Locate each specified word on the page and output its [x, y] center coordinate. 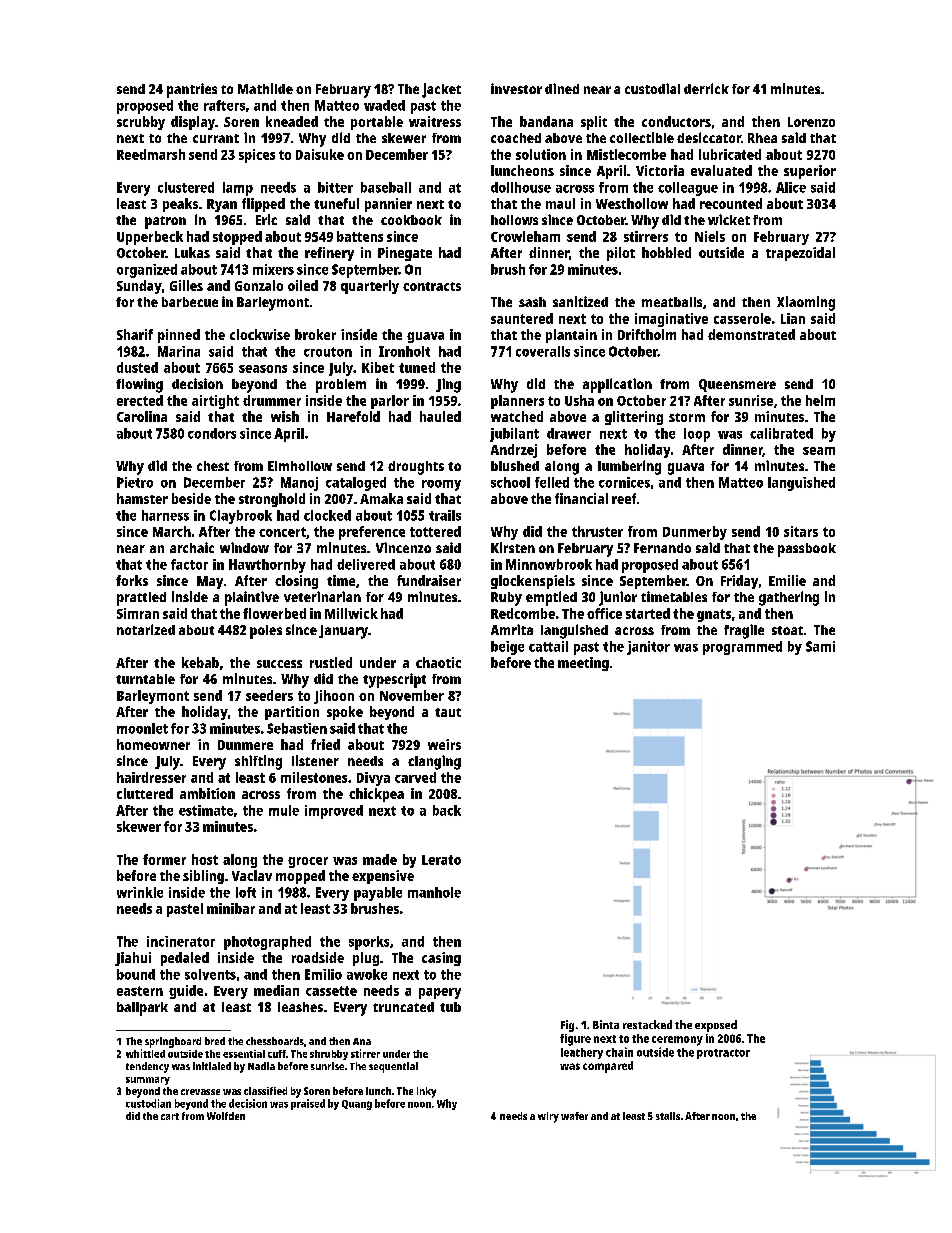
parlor [390, 402]
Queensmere [737, 385]
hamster [142, 498]
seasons [263, 369]
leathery [582, 1053]
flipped [263, 205]
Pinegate [405, 254]
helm [820, 400]
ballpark [142, 1009]
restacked [647, 1024]
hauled [440, 416]
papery [440, 993]
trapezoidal [800, 254]
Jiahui [133, 959]
